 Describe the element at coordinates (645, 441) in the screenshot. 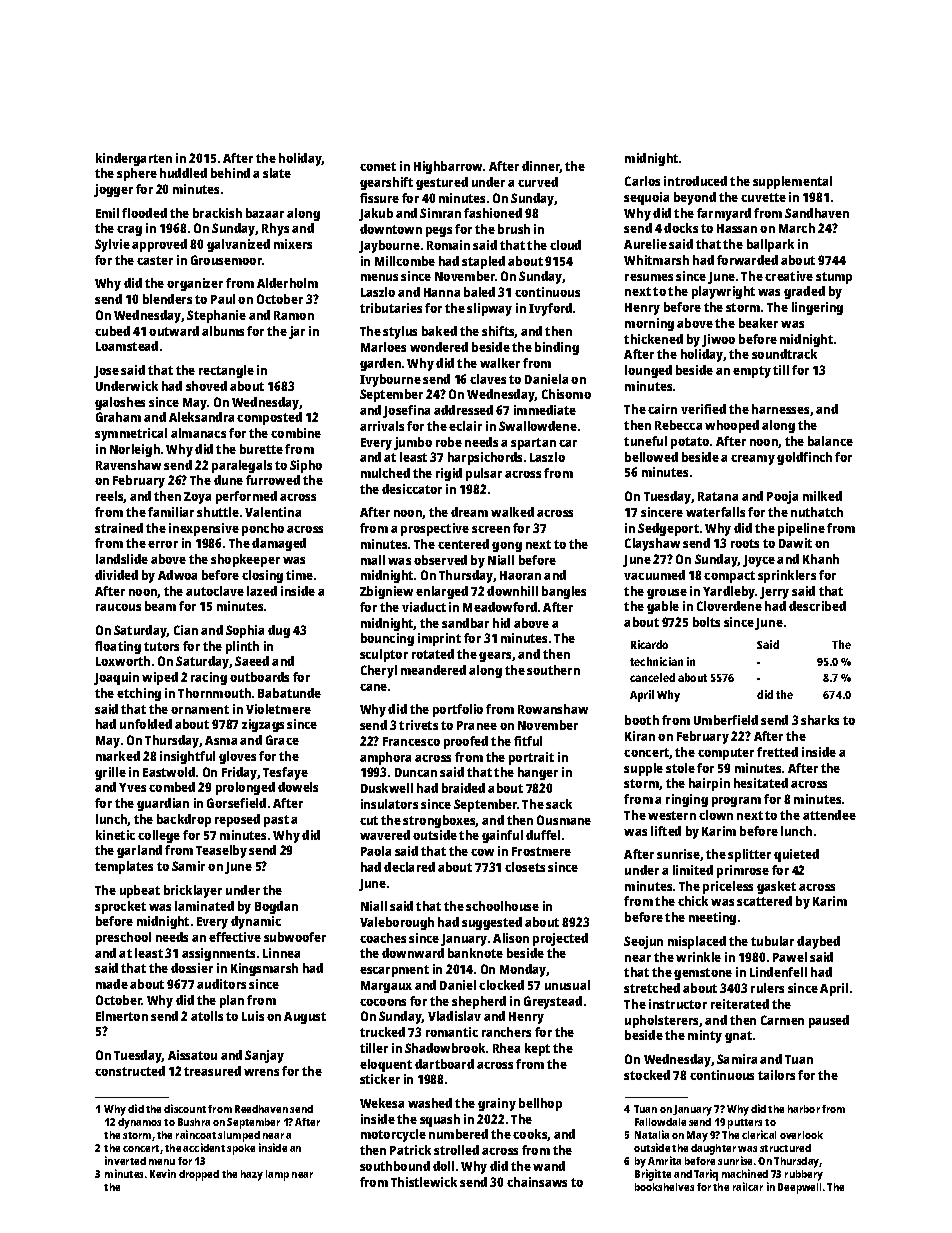

I see `tuneful` at that location.
